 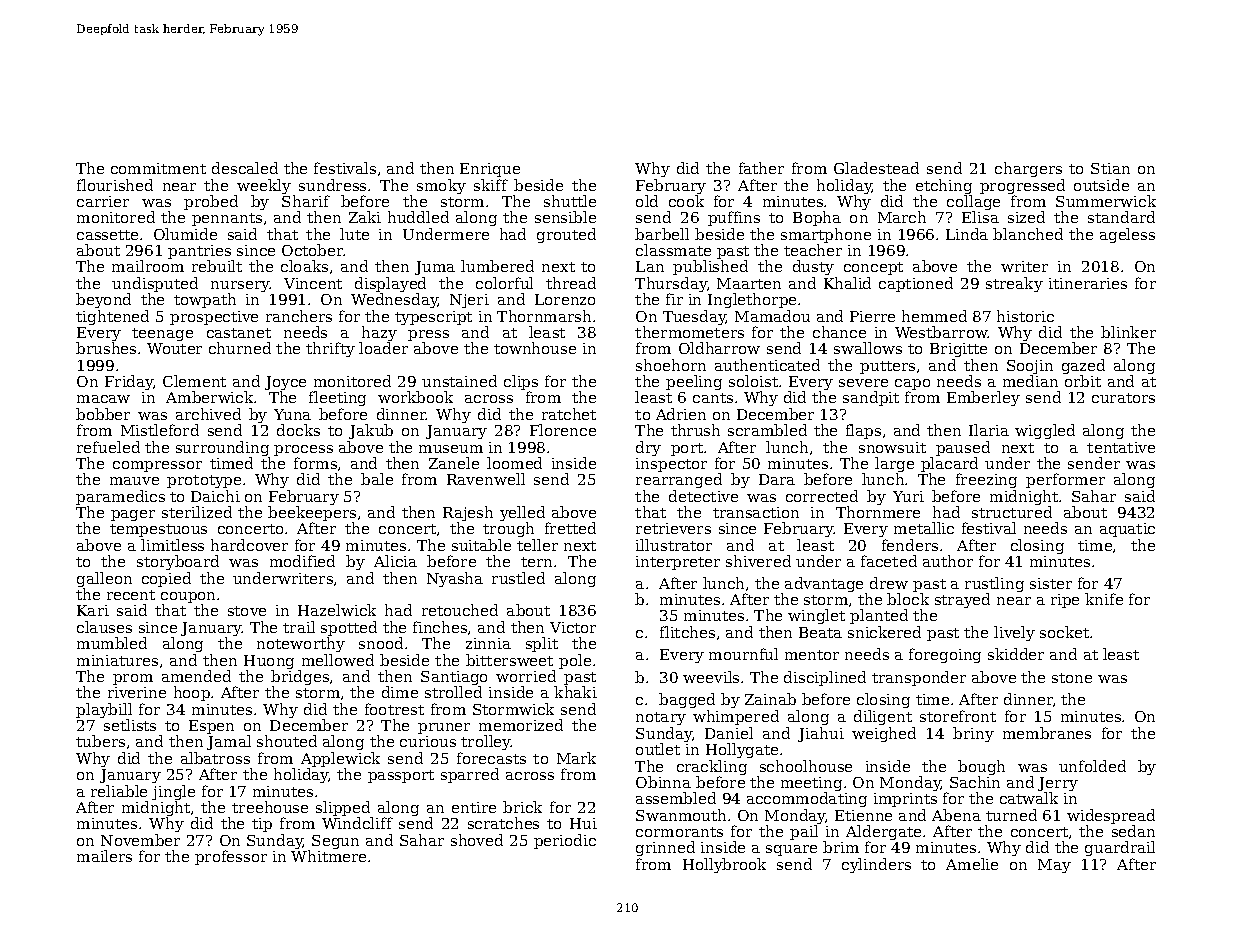 I want to click on Adrien, so click(x=681, y=414).
